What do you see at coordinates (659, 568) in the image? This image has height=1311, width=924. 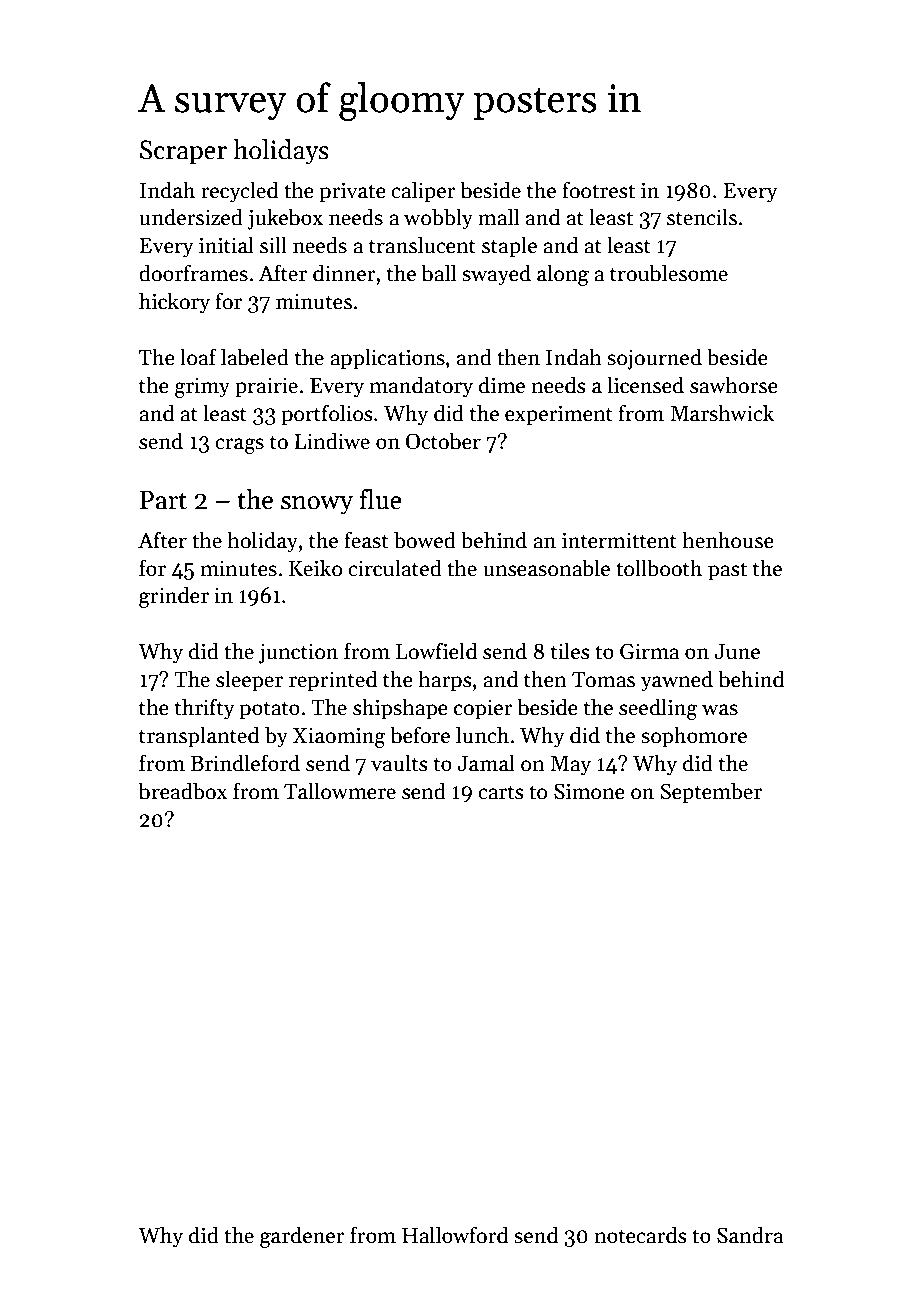 I see `tollbooth` at bounding box center [659, 568].
